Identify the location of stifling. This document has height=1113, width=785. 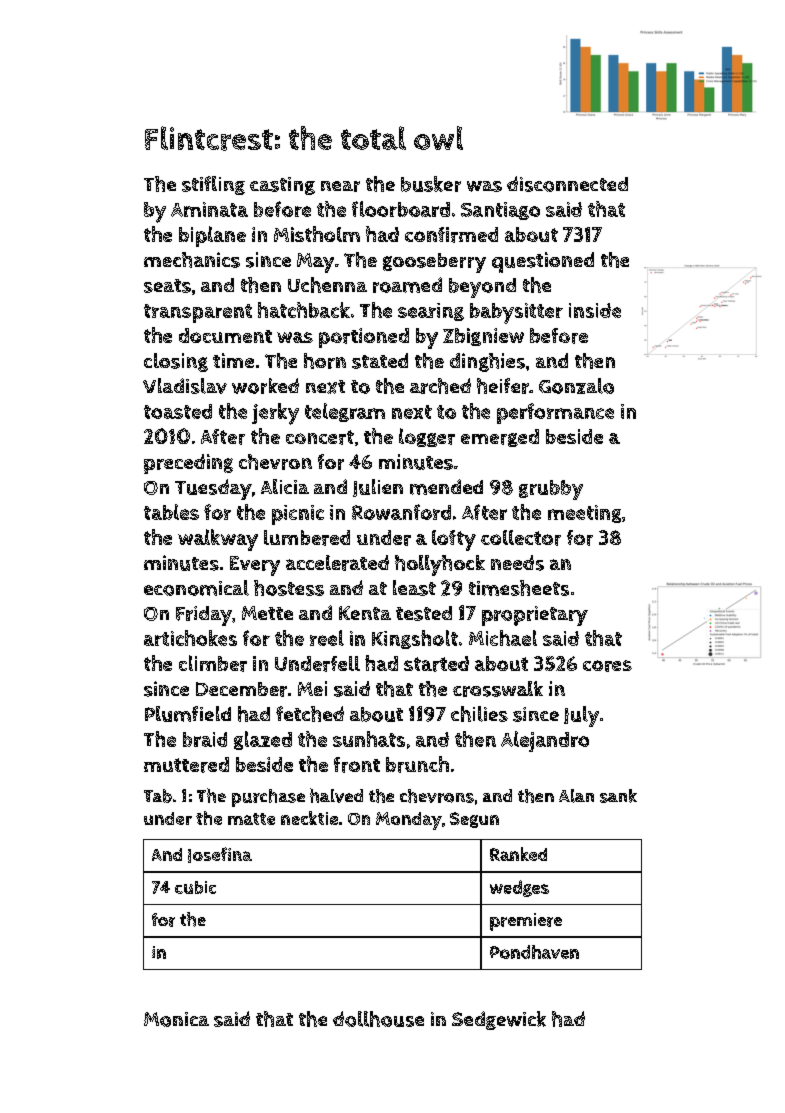
(213, 185).
